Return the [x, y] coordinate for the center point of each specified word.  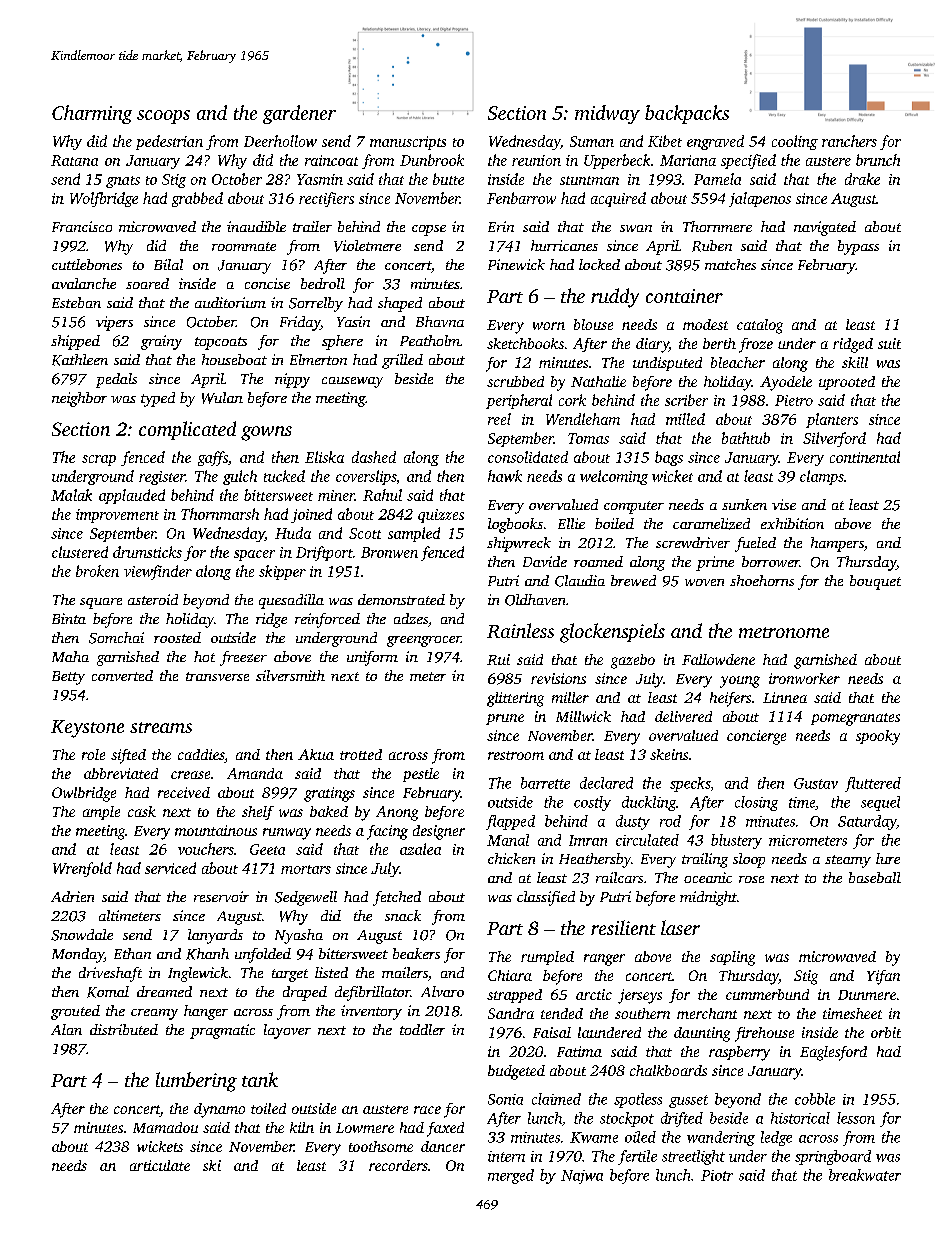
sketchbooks [525, 343]
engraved [715, 142]
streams [161, 727]
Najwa [582, 1177]
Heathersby [595, 860]
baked [329, 811]
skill [855, 362]
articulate [160, 1165]
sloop [749, 860]
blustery [736, 841]
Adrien [72, 896]
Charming [92, 114]
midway [607, 114]
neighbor [79, 399]
